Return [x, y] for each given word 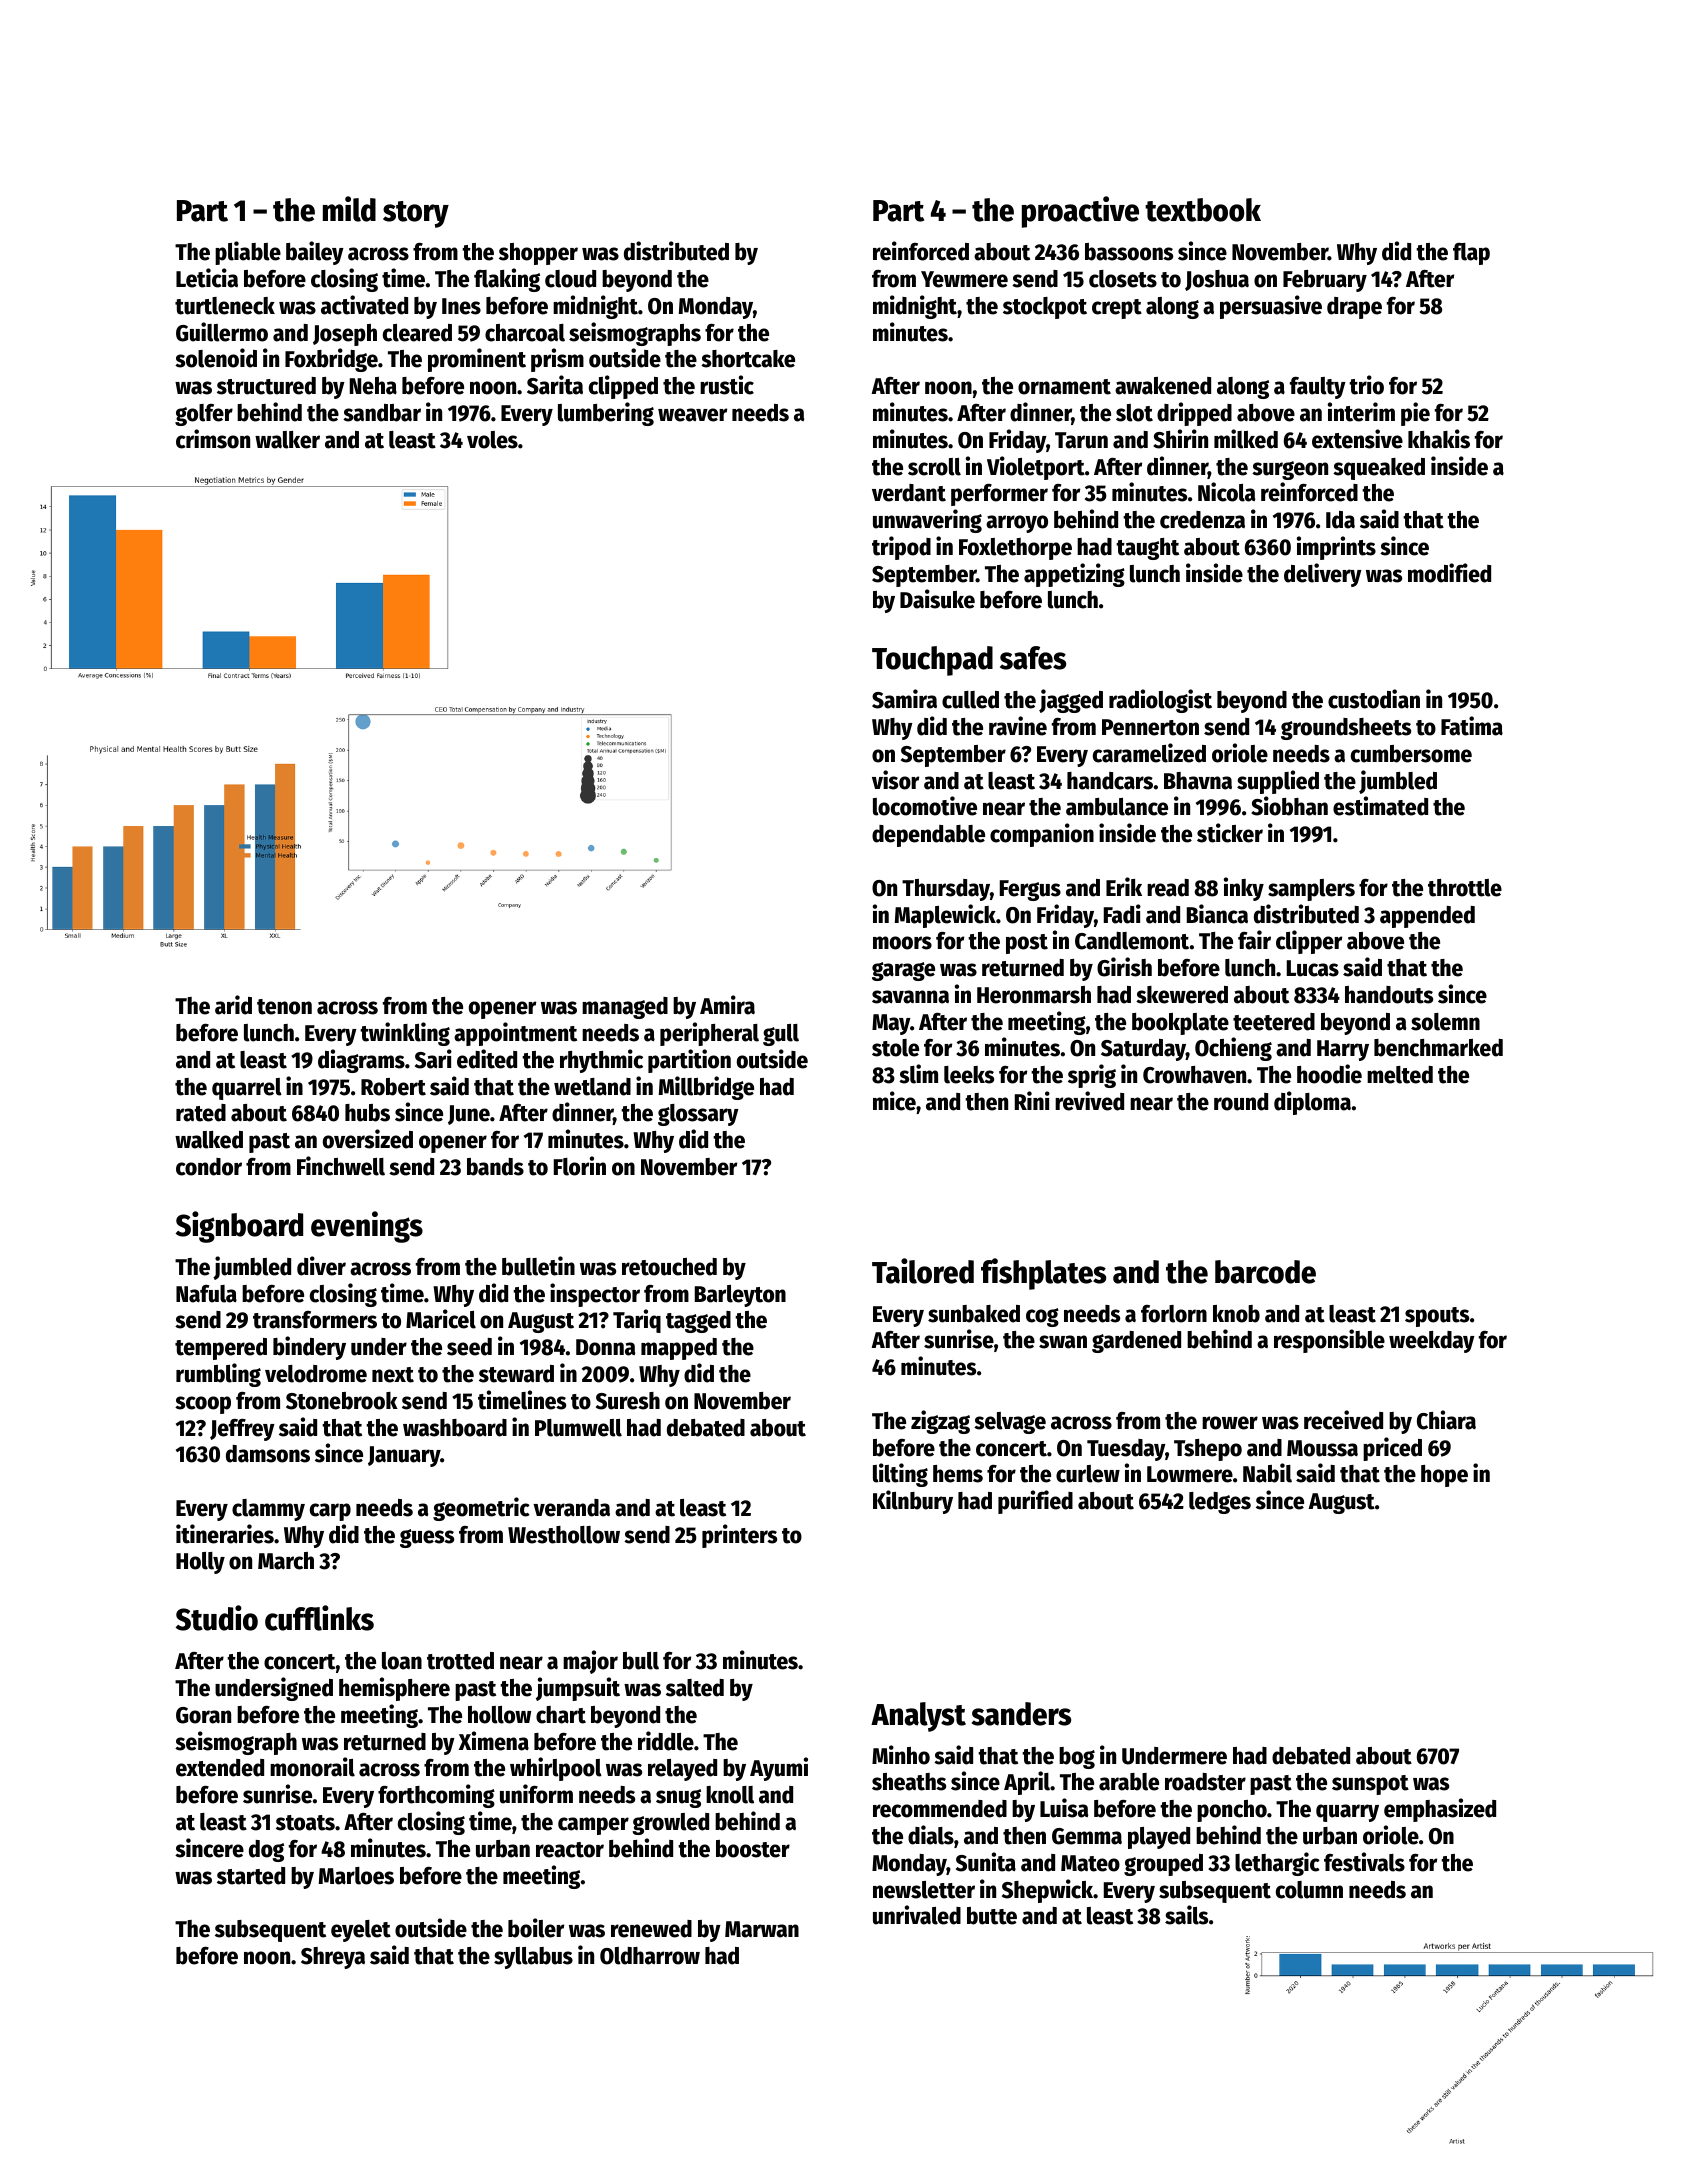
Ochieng [1233, 1049]
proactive [1080, 212]
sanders [1021, 1714]
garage [903, 971]
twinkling [405, 1034]
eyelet [361, 1931]
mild [349, 209]
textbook [1203, 210]
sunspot [1370, 1785]
